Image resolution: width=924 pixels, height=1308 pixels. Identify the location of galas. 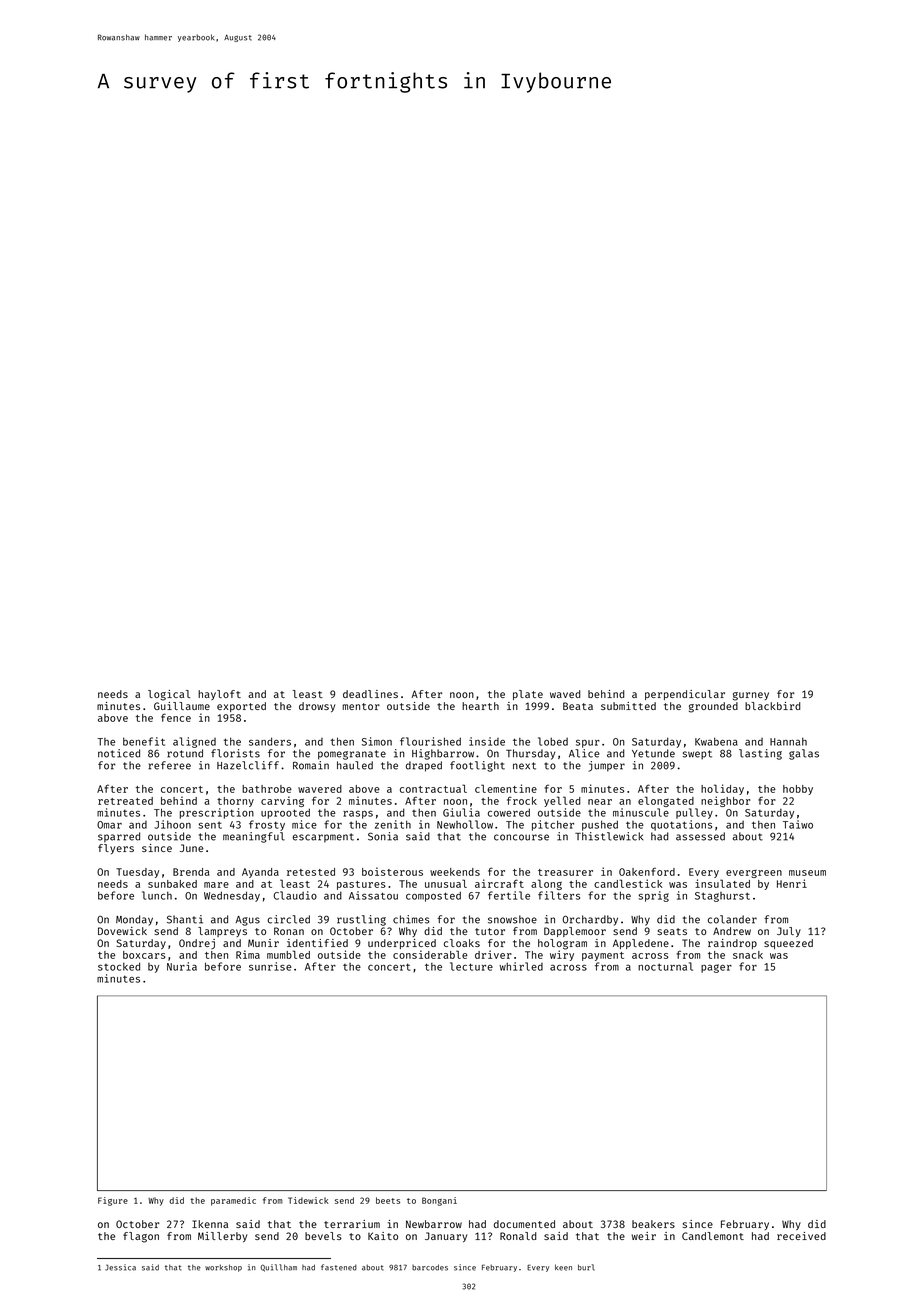
(804, 754).
